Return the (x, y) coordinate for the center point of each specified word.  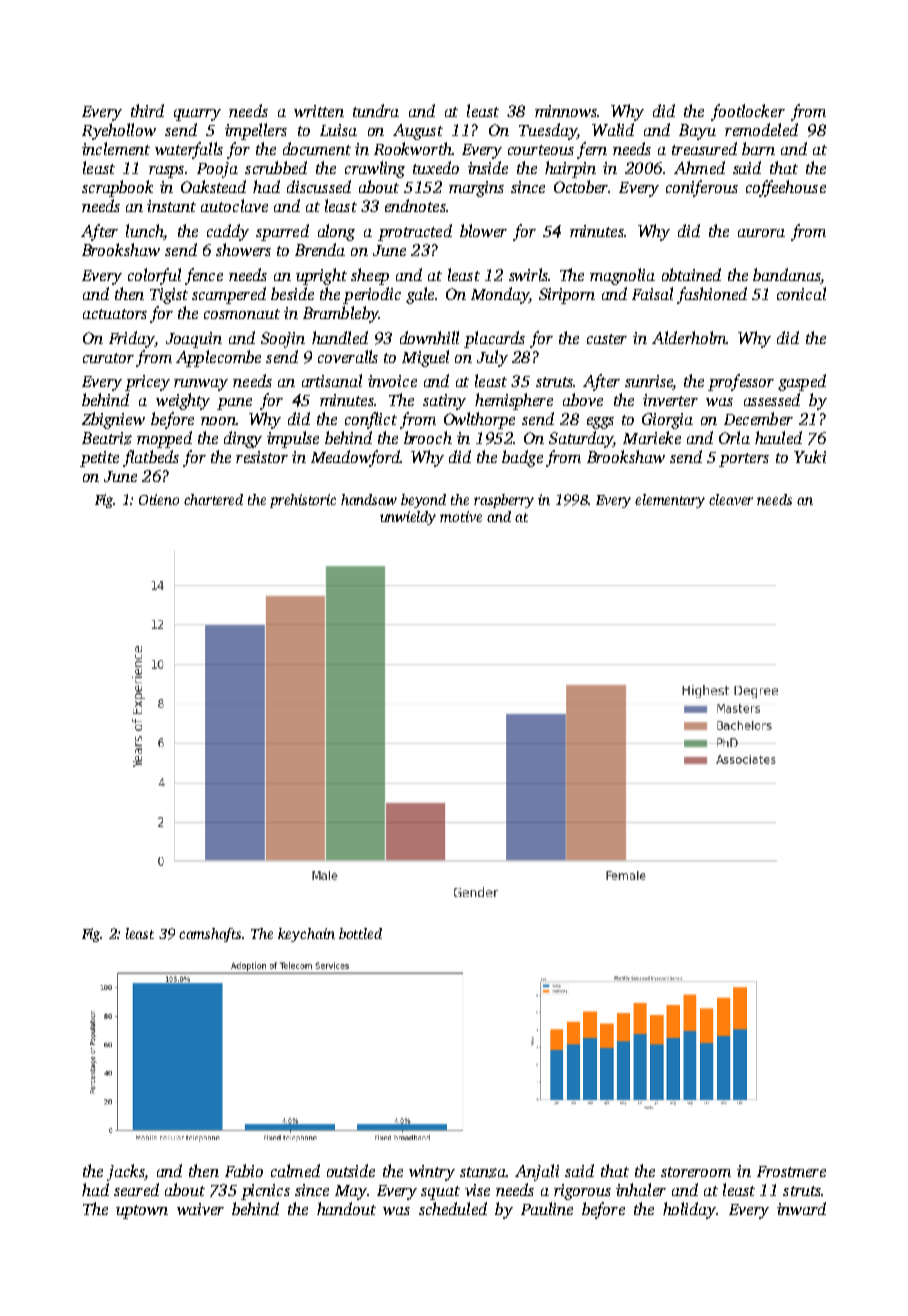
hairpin (570, 169)
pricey (147, 383)
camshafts (210, 935)
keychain (306, 935)
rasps (166, 172)
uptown (142, 1212)
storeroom (696, 1172)
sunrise (649, 382)
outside (351, 1170)
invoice (392, 381)
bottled (360, 933)
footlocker (748, 112)
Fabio (244, 1170)
